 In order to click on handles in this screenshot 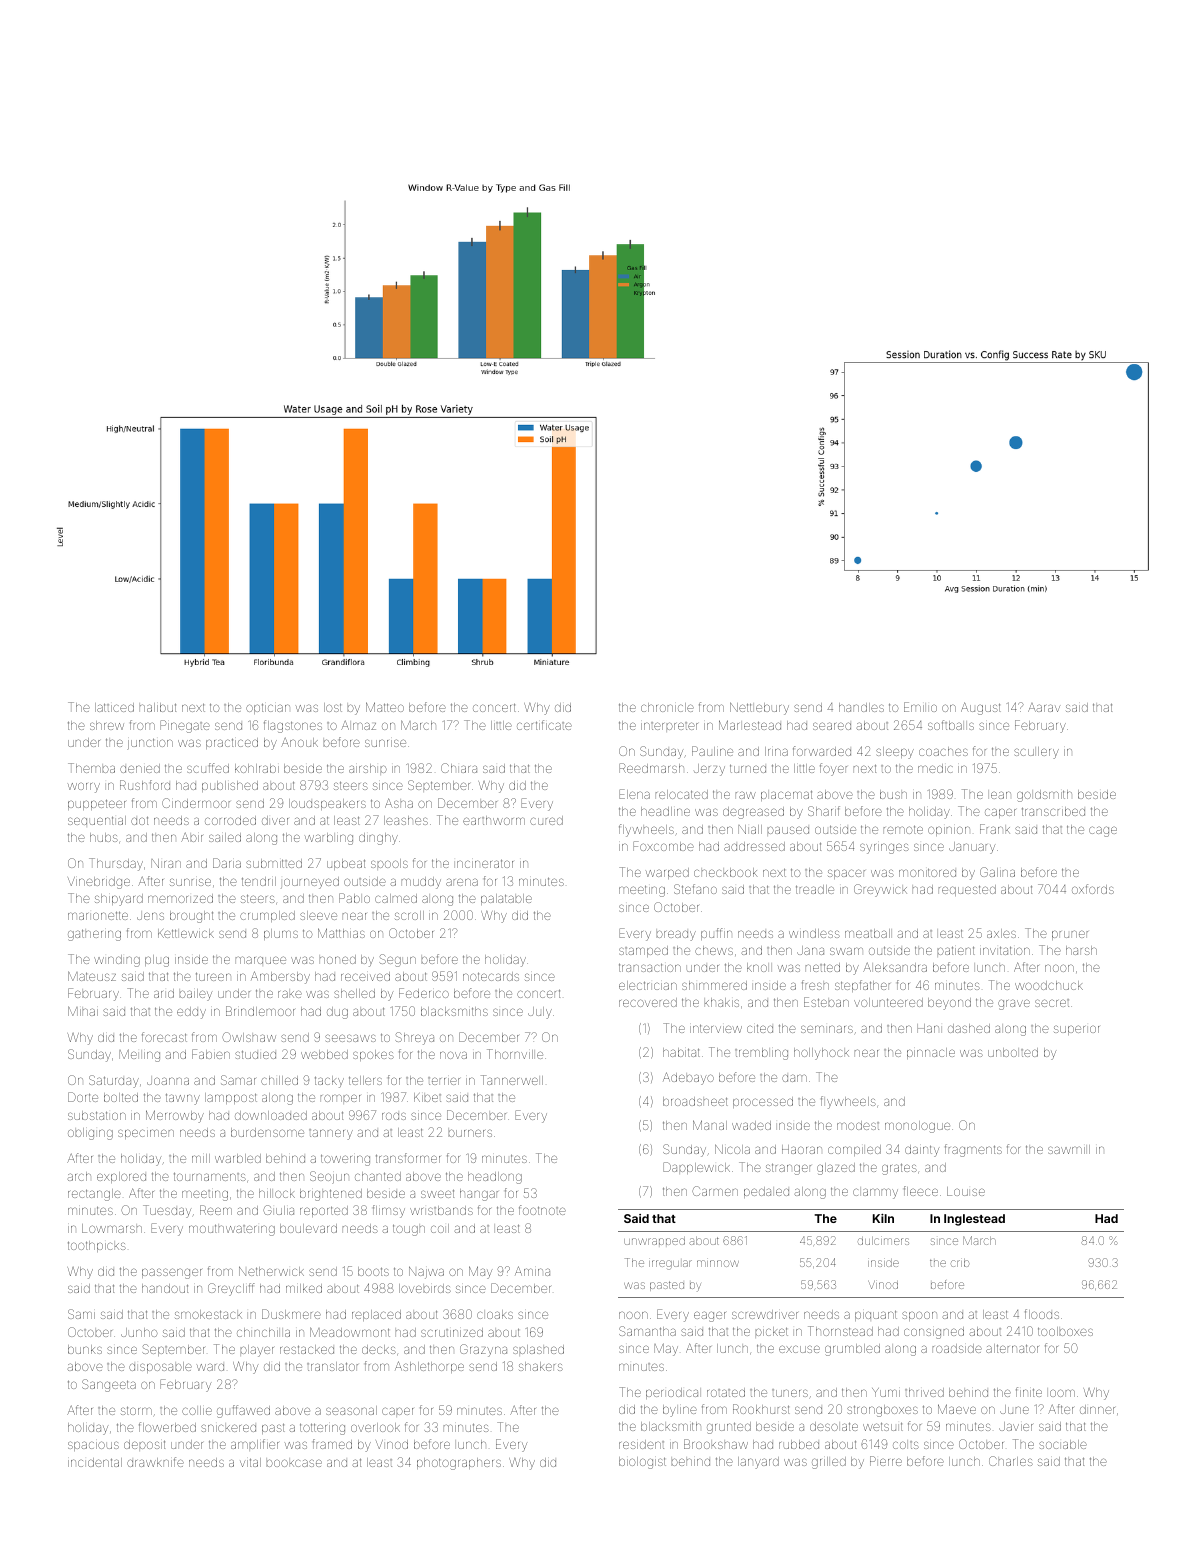, I will do `click(861, 707)`.
